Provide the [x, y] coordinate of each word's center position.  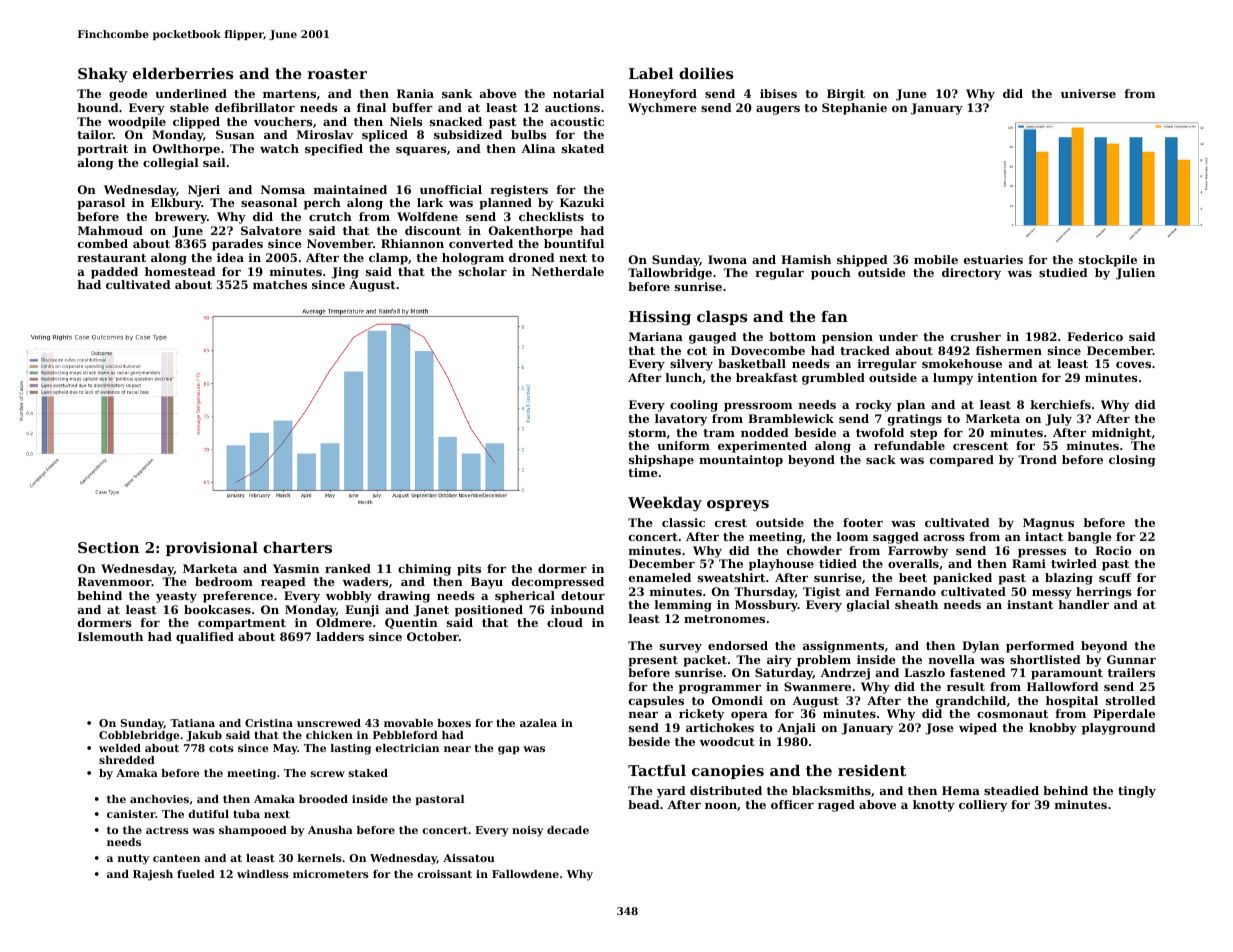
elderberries [183, 73]
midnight [1121, 434]
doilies [706, 73]
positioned [489, 611]
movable [408, 723]
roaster [337, 74]
